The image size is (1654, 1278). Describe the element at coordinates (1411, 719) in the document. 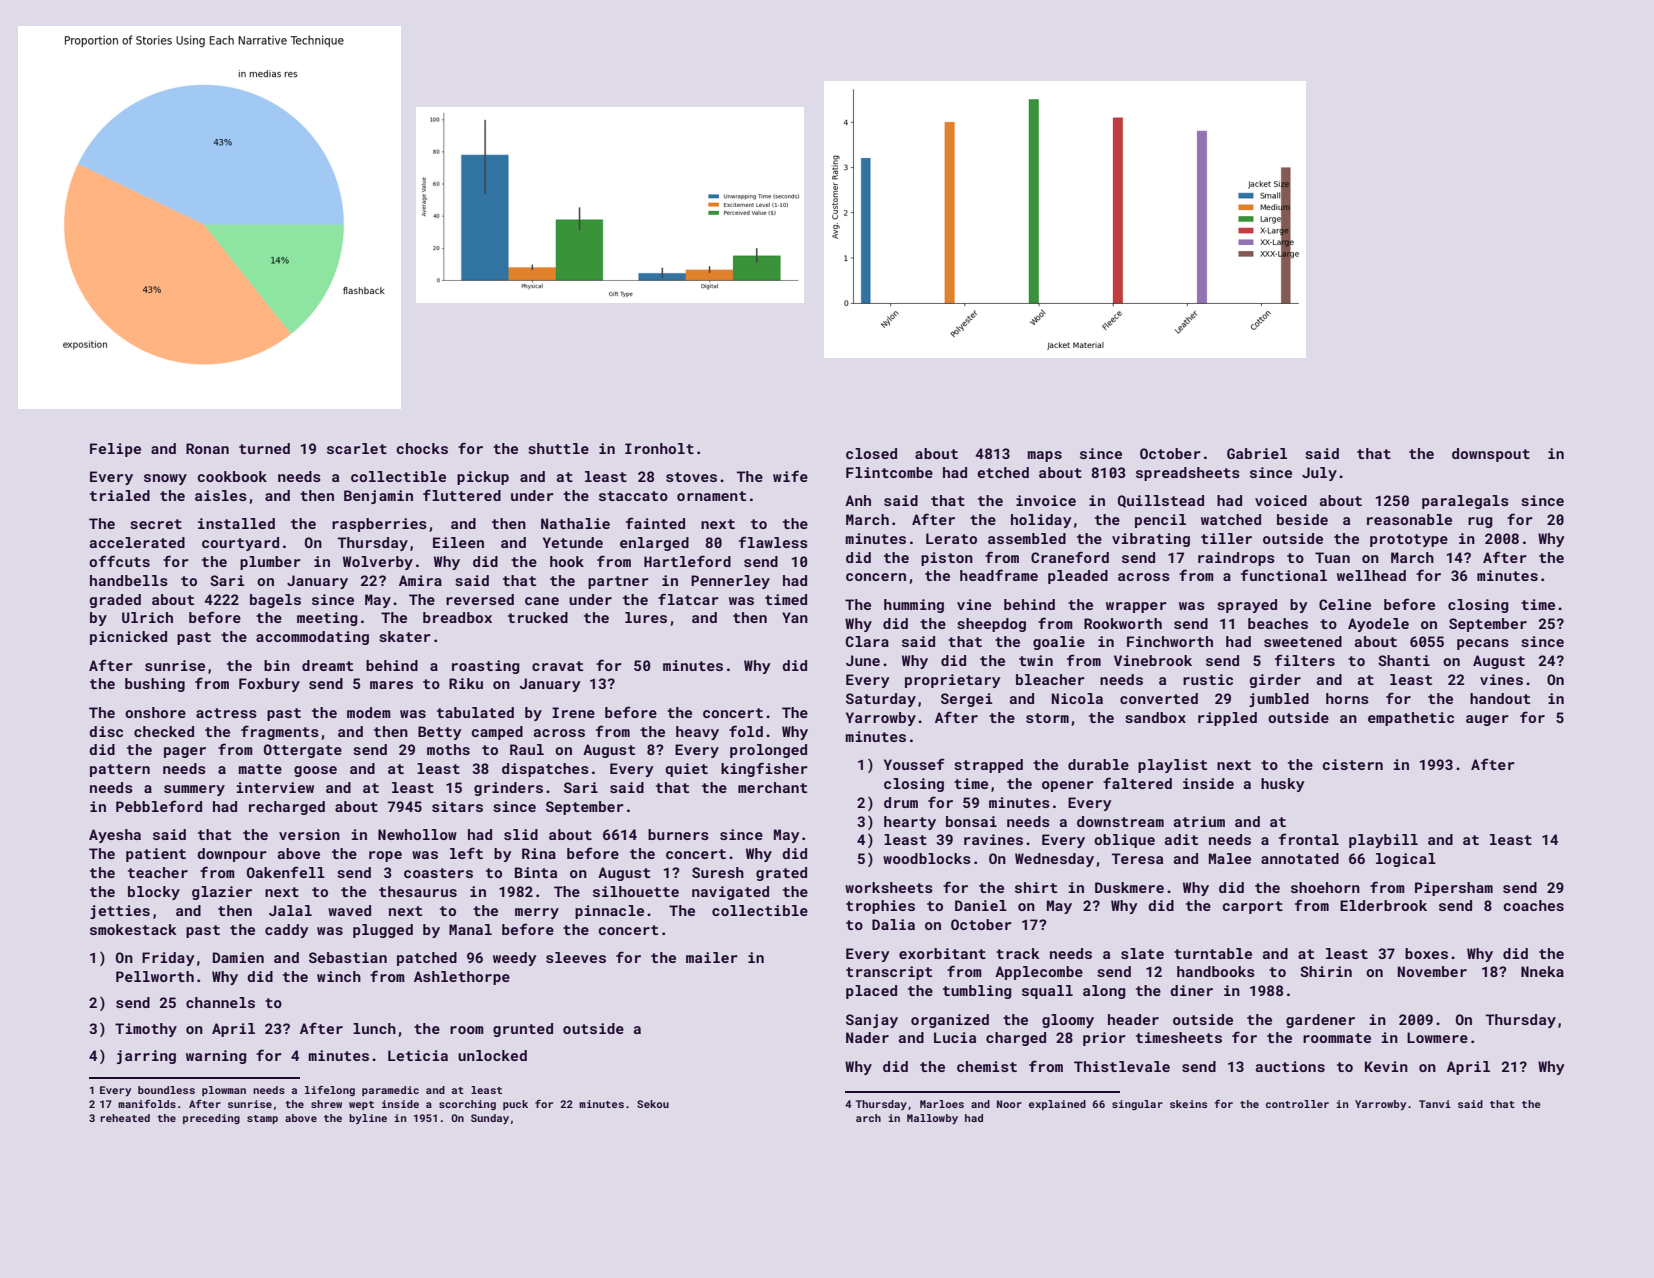

I see `empathetic` at that location.
